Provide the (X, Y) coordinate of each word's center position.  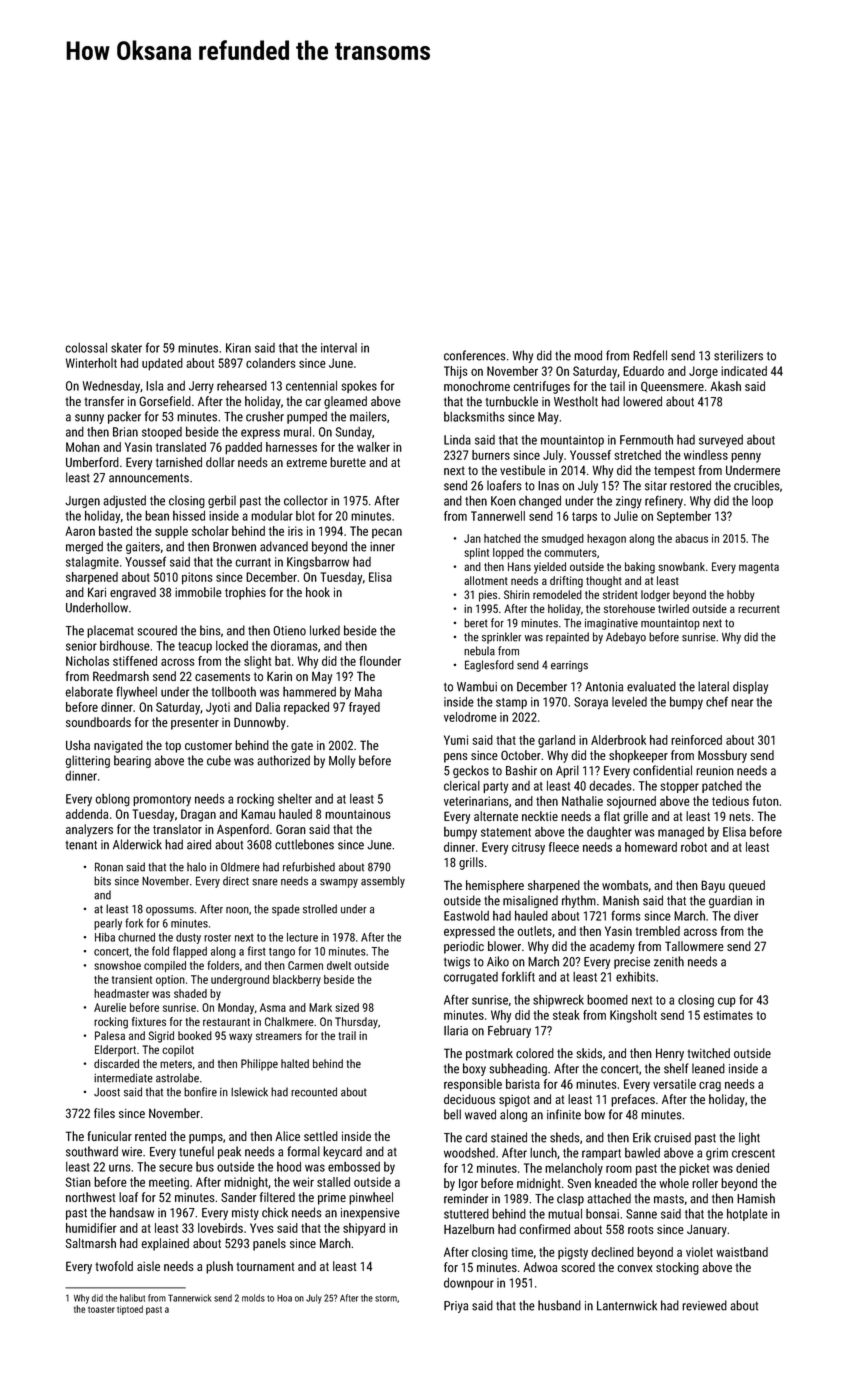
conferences (475, 355)
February (509, 1031)
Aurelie (110, 1007)
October (521, 755)
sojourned (631, 802)
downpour (469, 1284)
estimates (728, 1015)
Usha (78, 745)
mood (588, 355)
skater (126, 348)
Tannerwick (189, 1298)
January (707, 1231)
